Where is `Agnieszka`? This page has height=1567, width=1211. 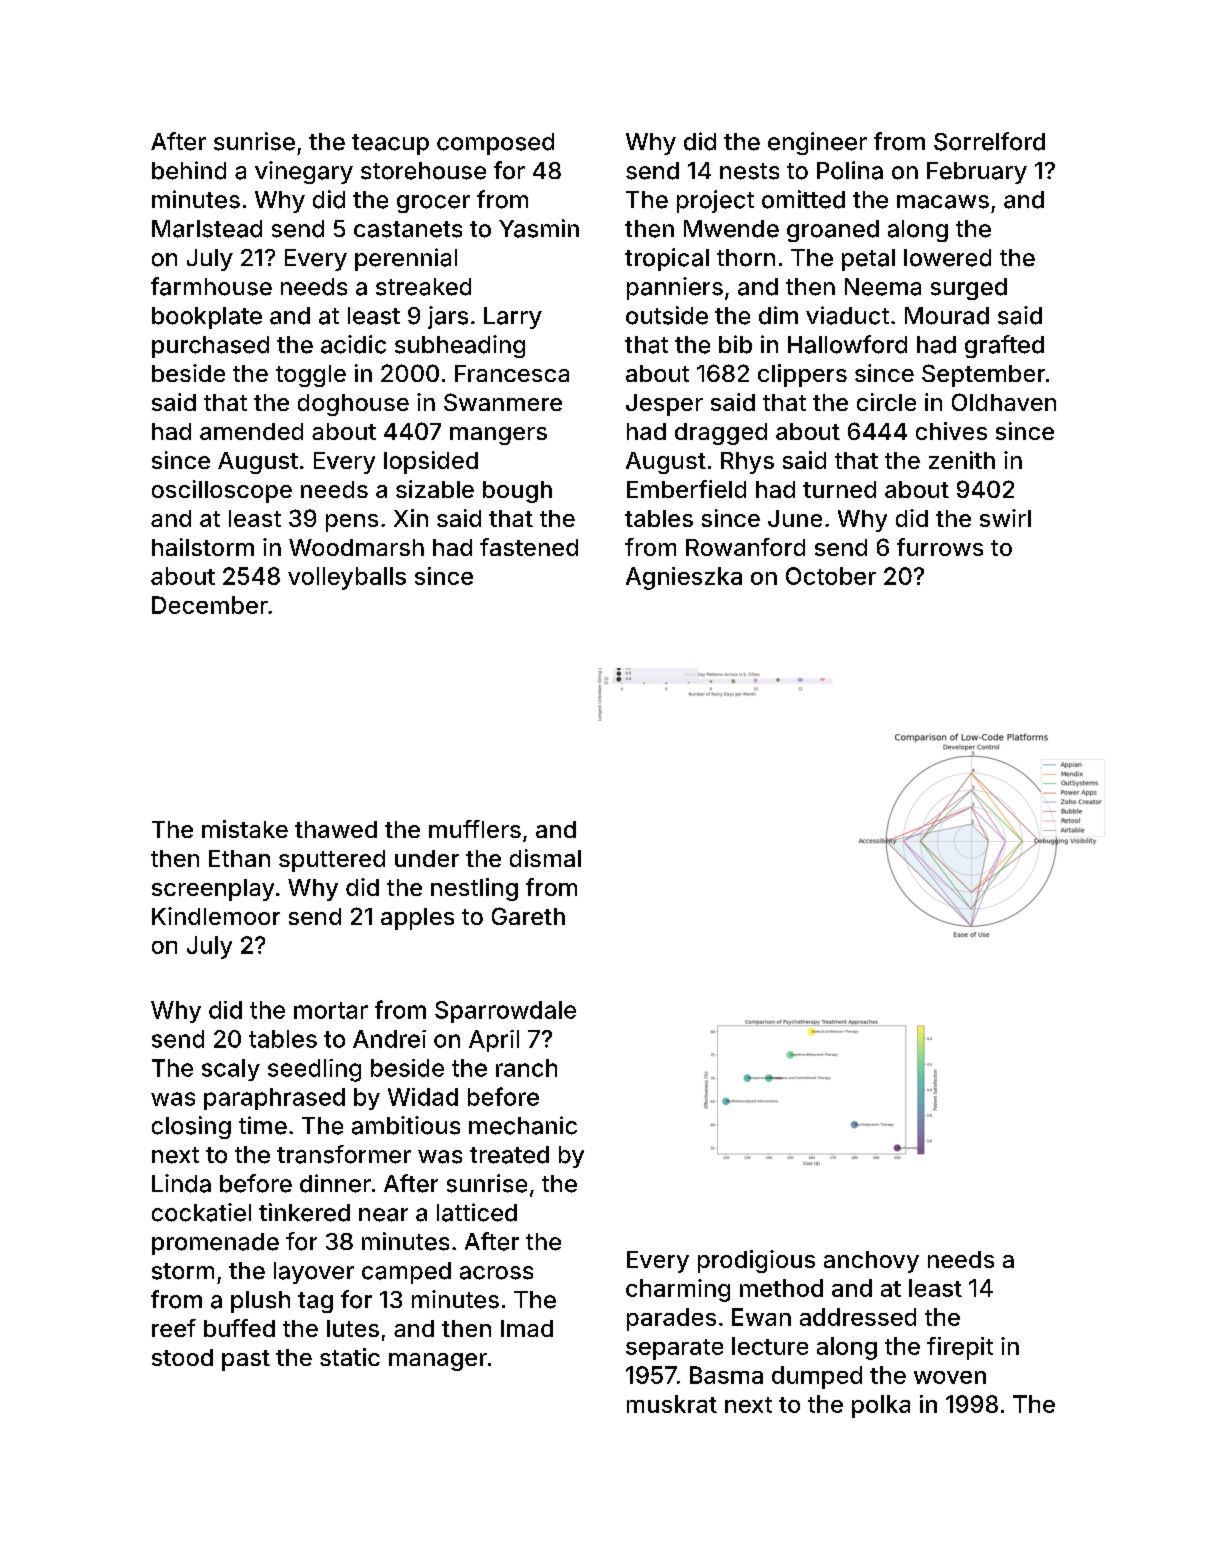
Agnieszka is located at coordinates (684, 578).
